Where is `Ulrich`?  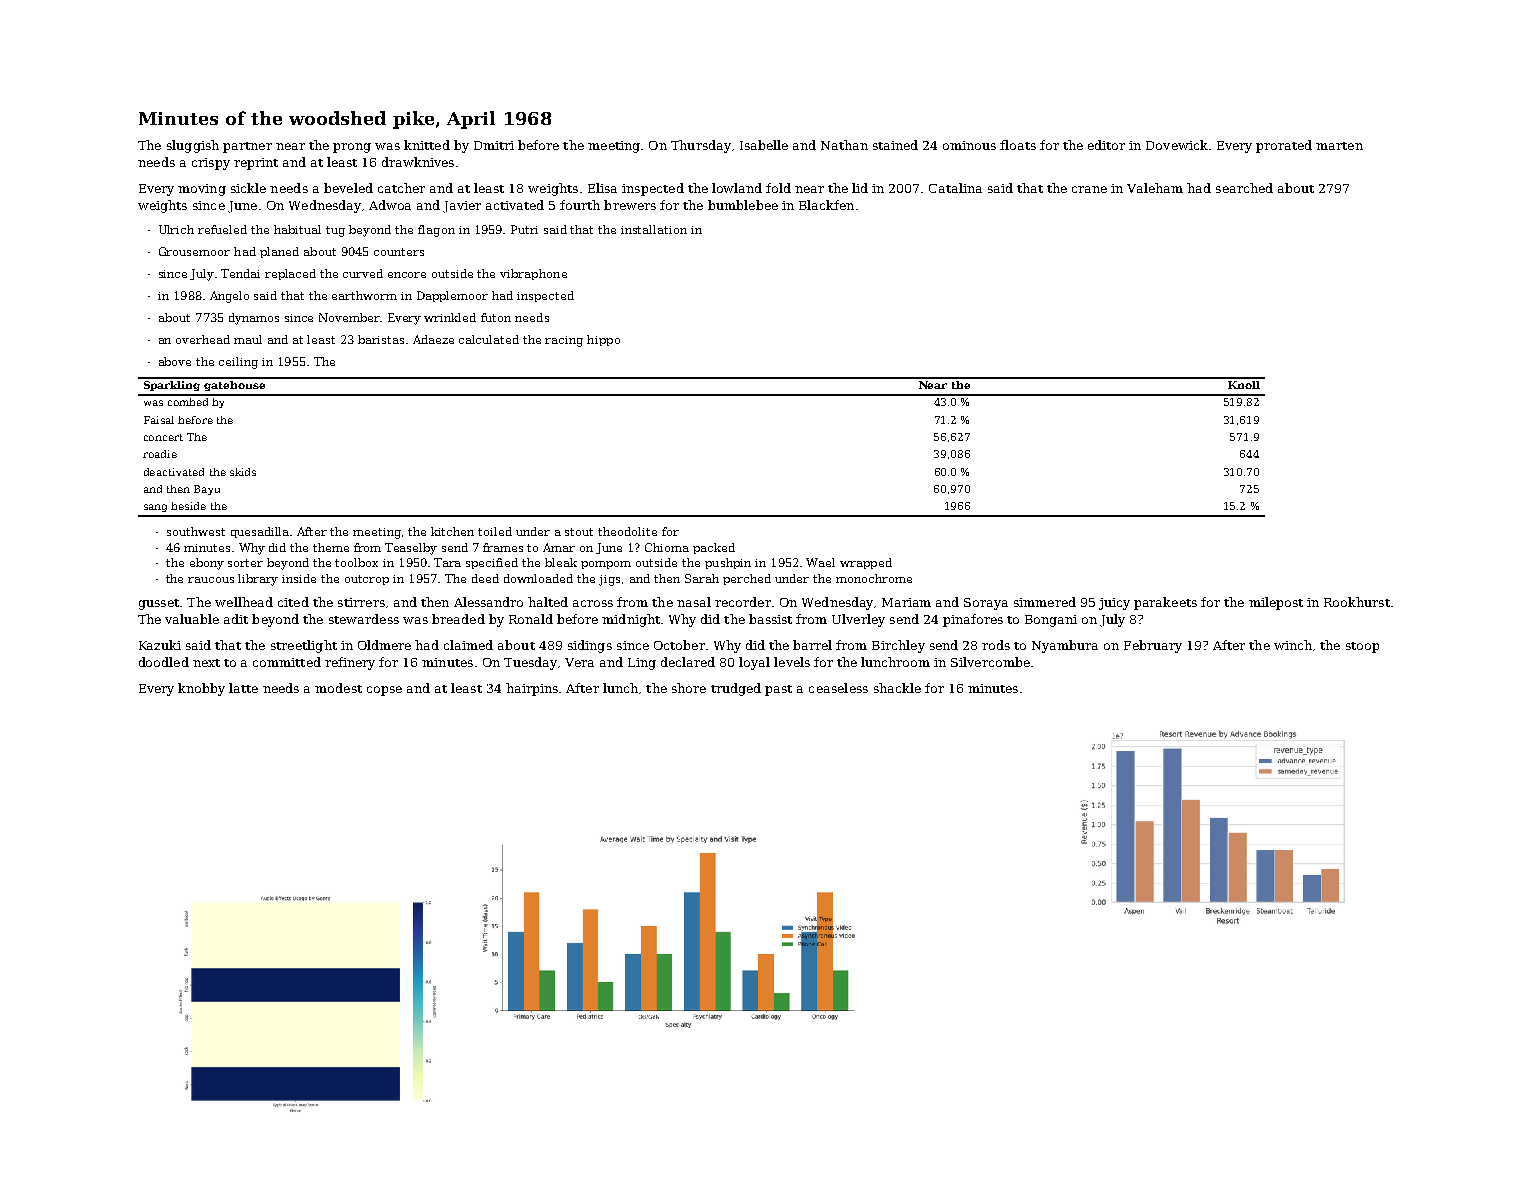
Ulrich is located at coordinates (176, 229).
